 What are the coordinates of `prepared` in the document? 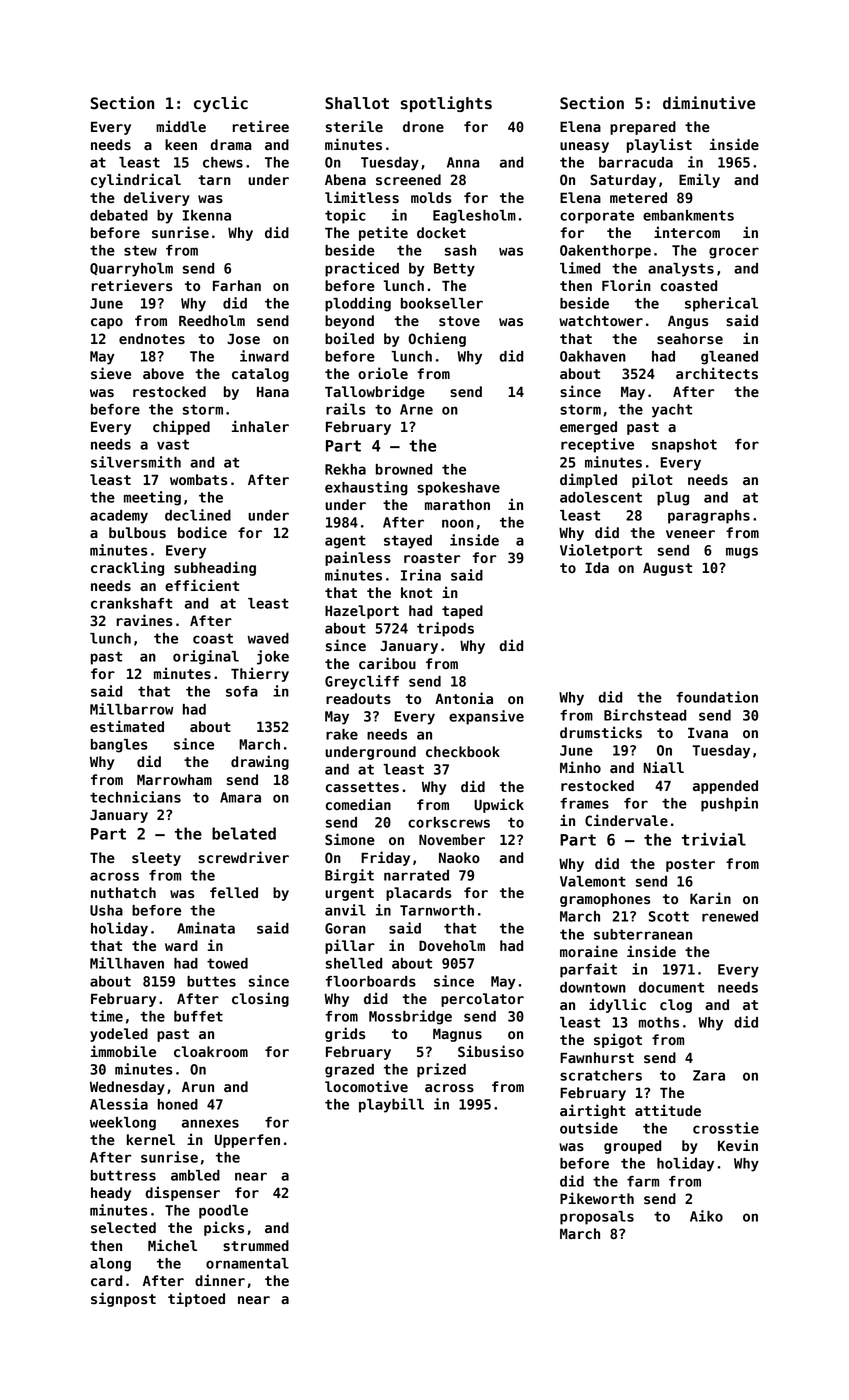 It's located at (643, 128).
